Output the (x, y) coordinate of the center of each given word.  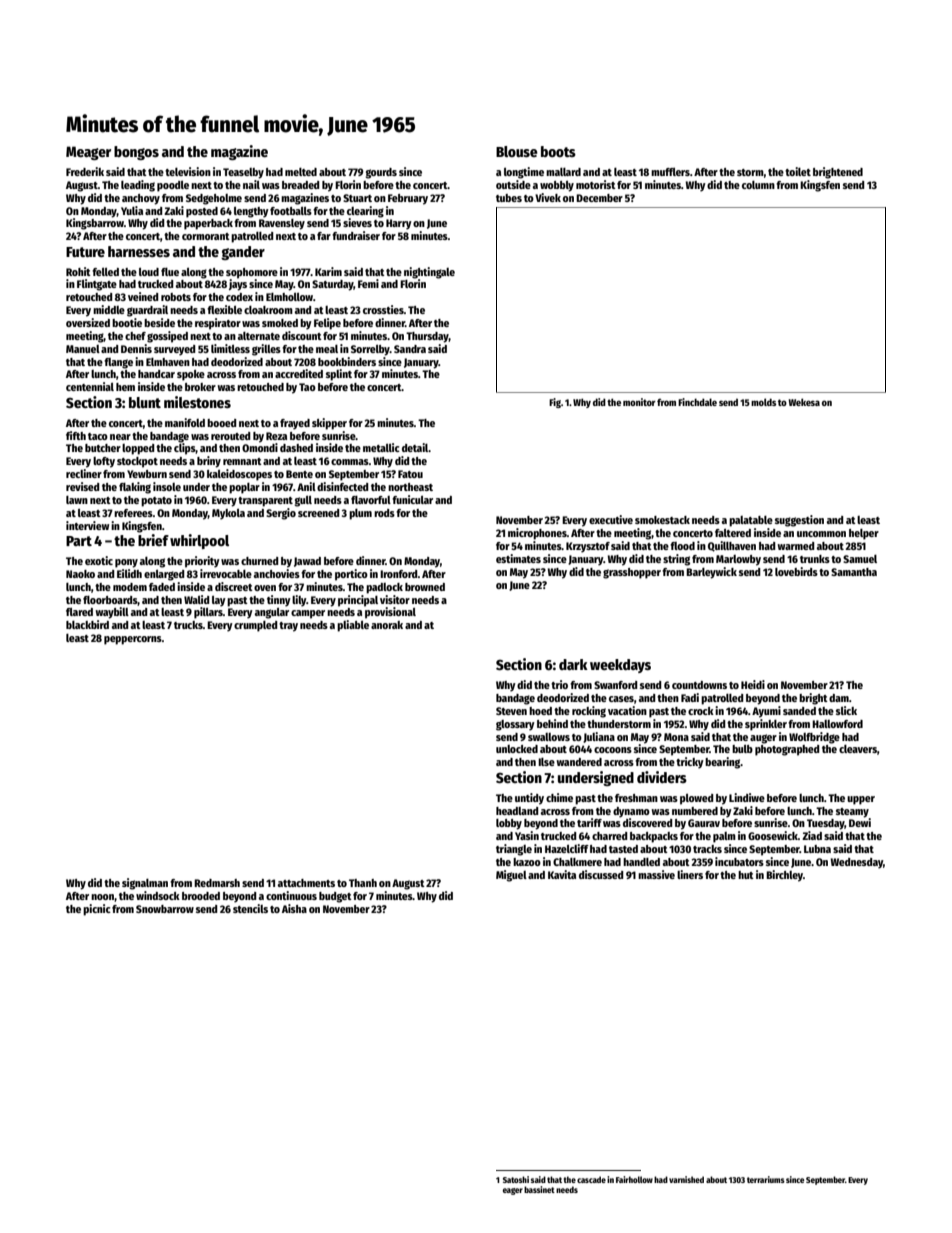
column (758, 185)
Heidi (753, 684)
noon (102, 897)
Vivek (548, 197)
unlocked (517, 749)
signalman (145, 884)
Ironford (399, 574)
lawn (77, 500)
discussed (601, 874)
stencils (250, 908)
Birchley (784, 876)
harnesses (139, 251)
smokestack (662, 520)
